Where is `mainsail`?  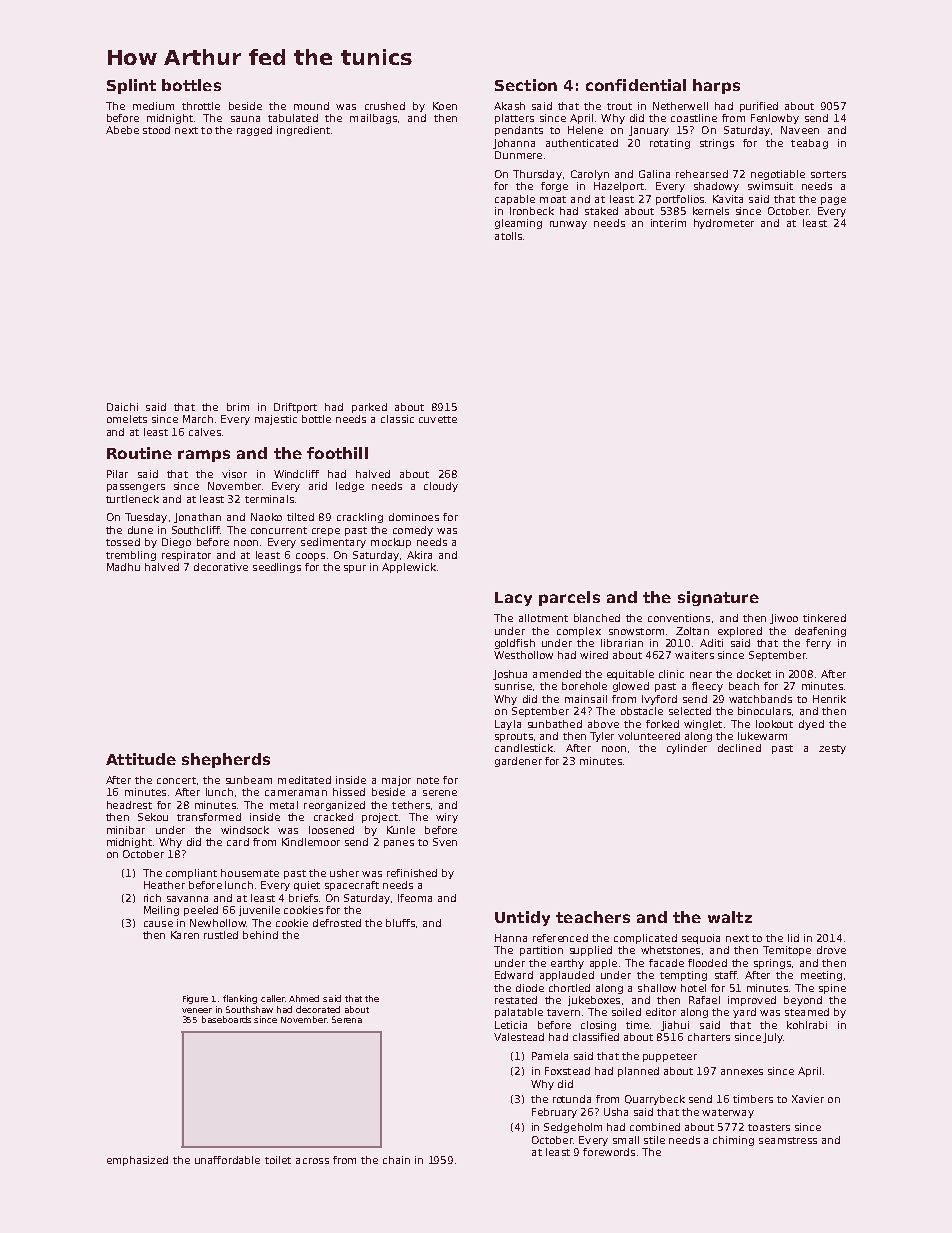
mainsail is located at coordinates (586, 699).
